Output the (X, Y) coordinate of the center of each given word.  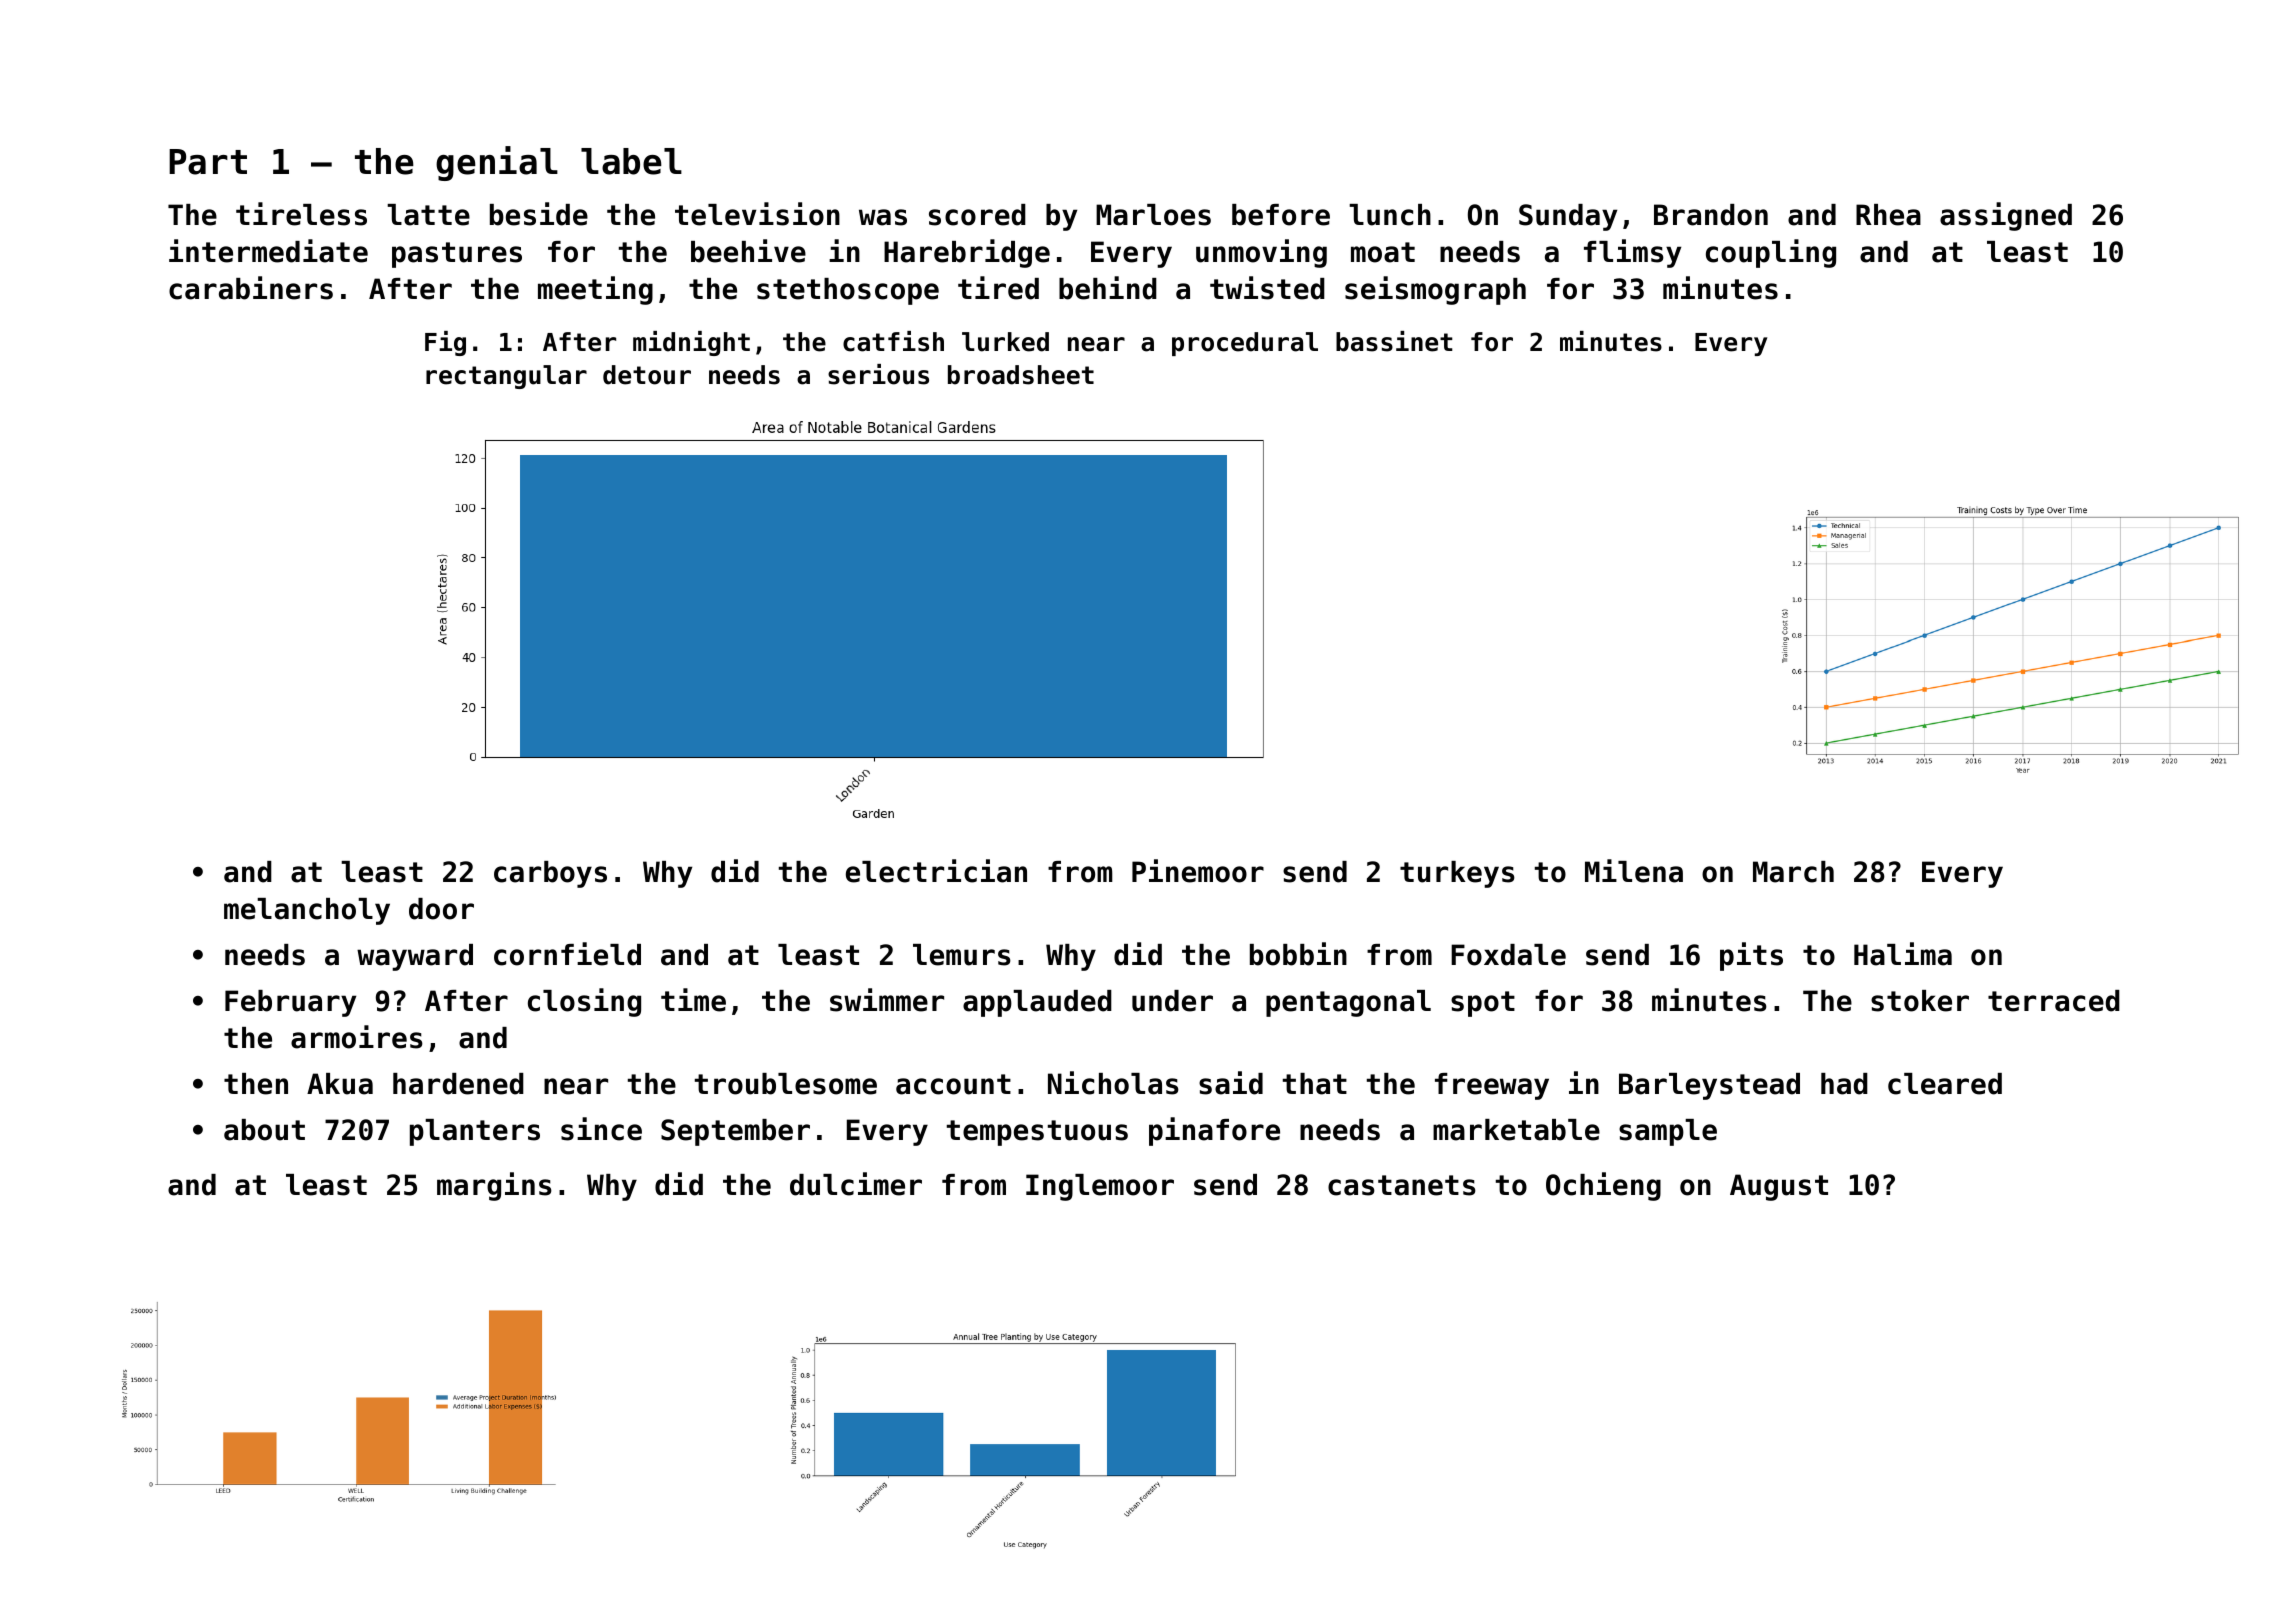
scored (977, 215)
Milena (1634, 871)
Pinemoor (1198, 871)
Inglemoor (1100, 1187)
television (757, 214)
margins (494, 1186)
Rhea (1888, 215)
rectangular (506, 377)
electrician (936, 871)
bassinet (1394, 341)
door (441, 909)
